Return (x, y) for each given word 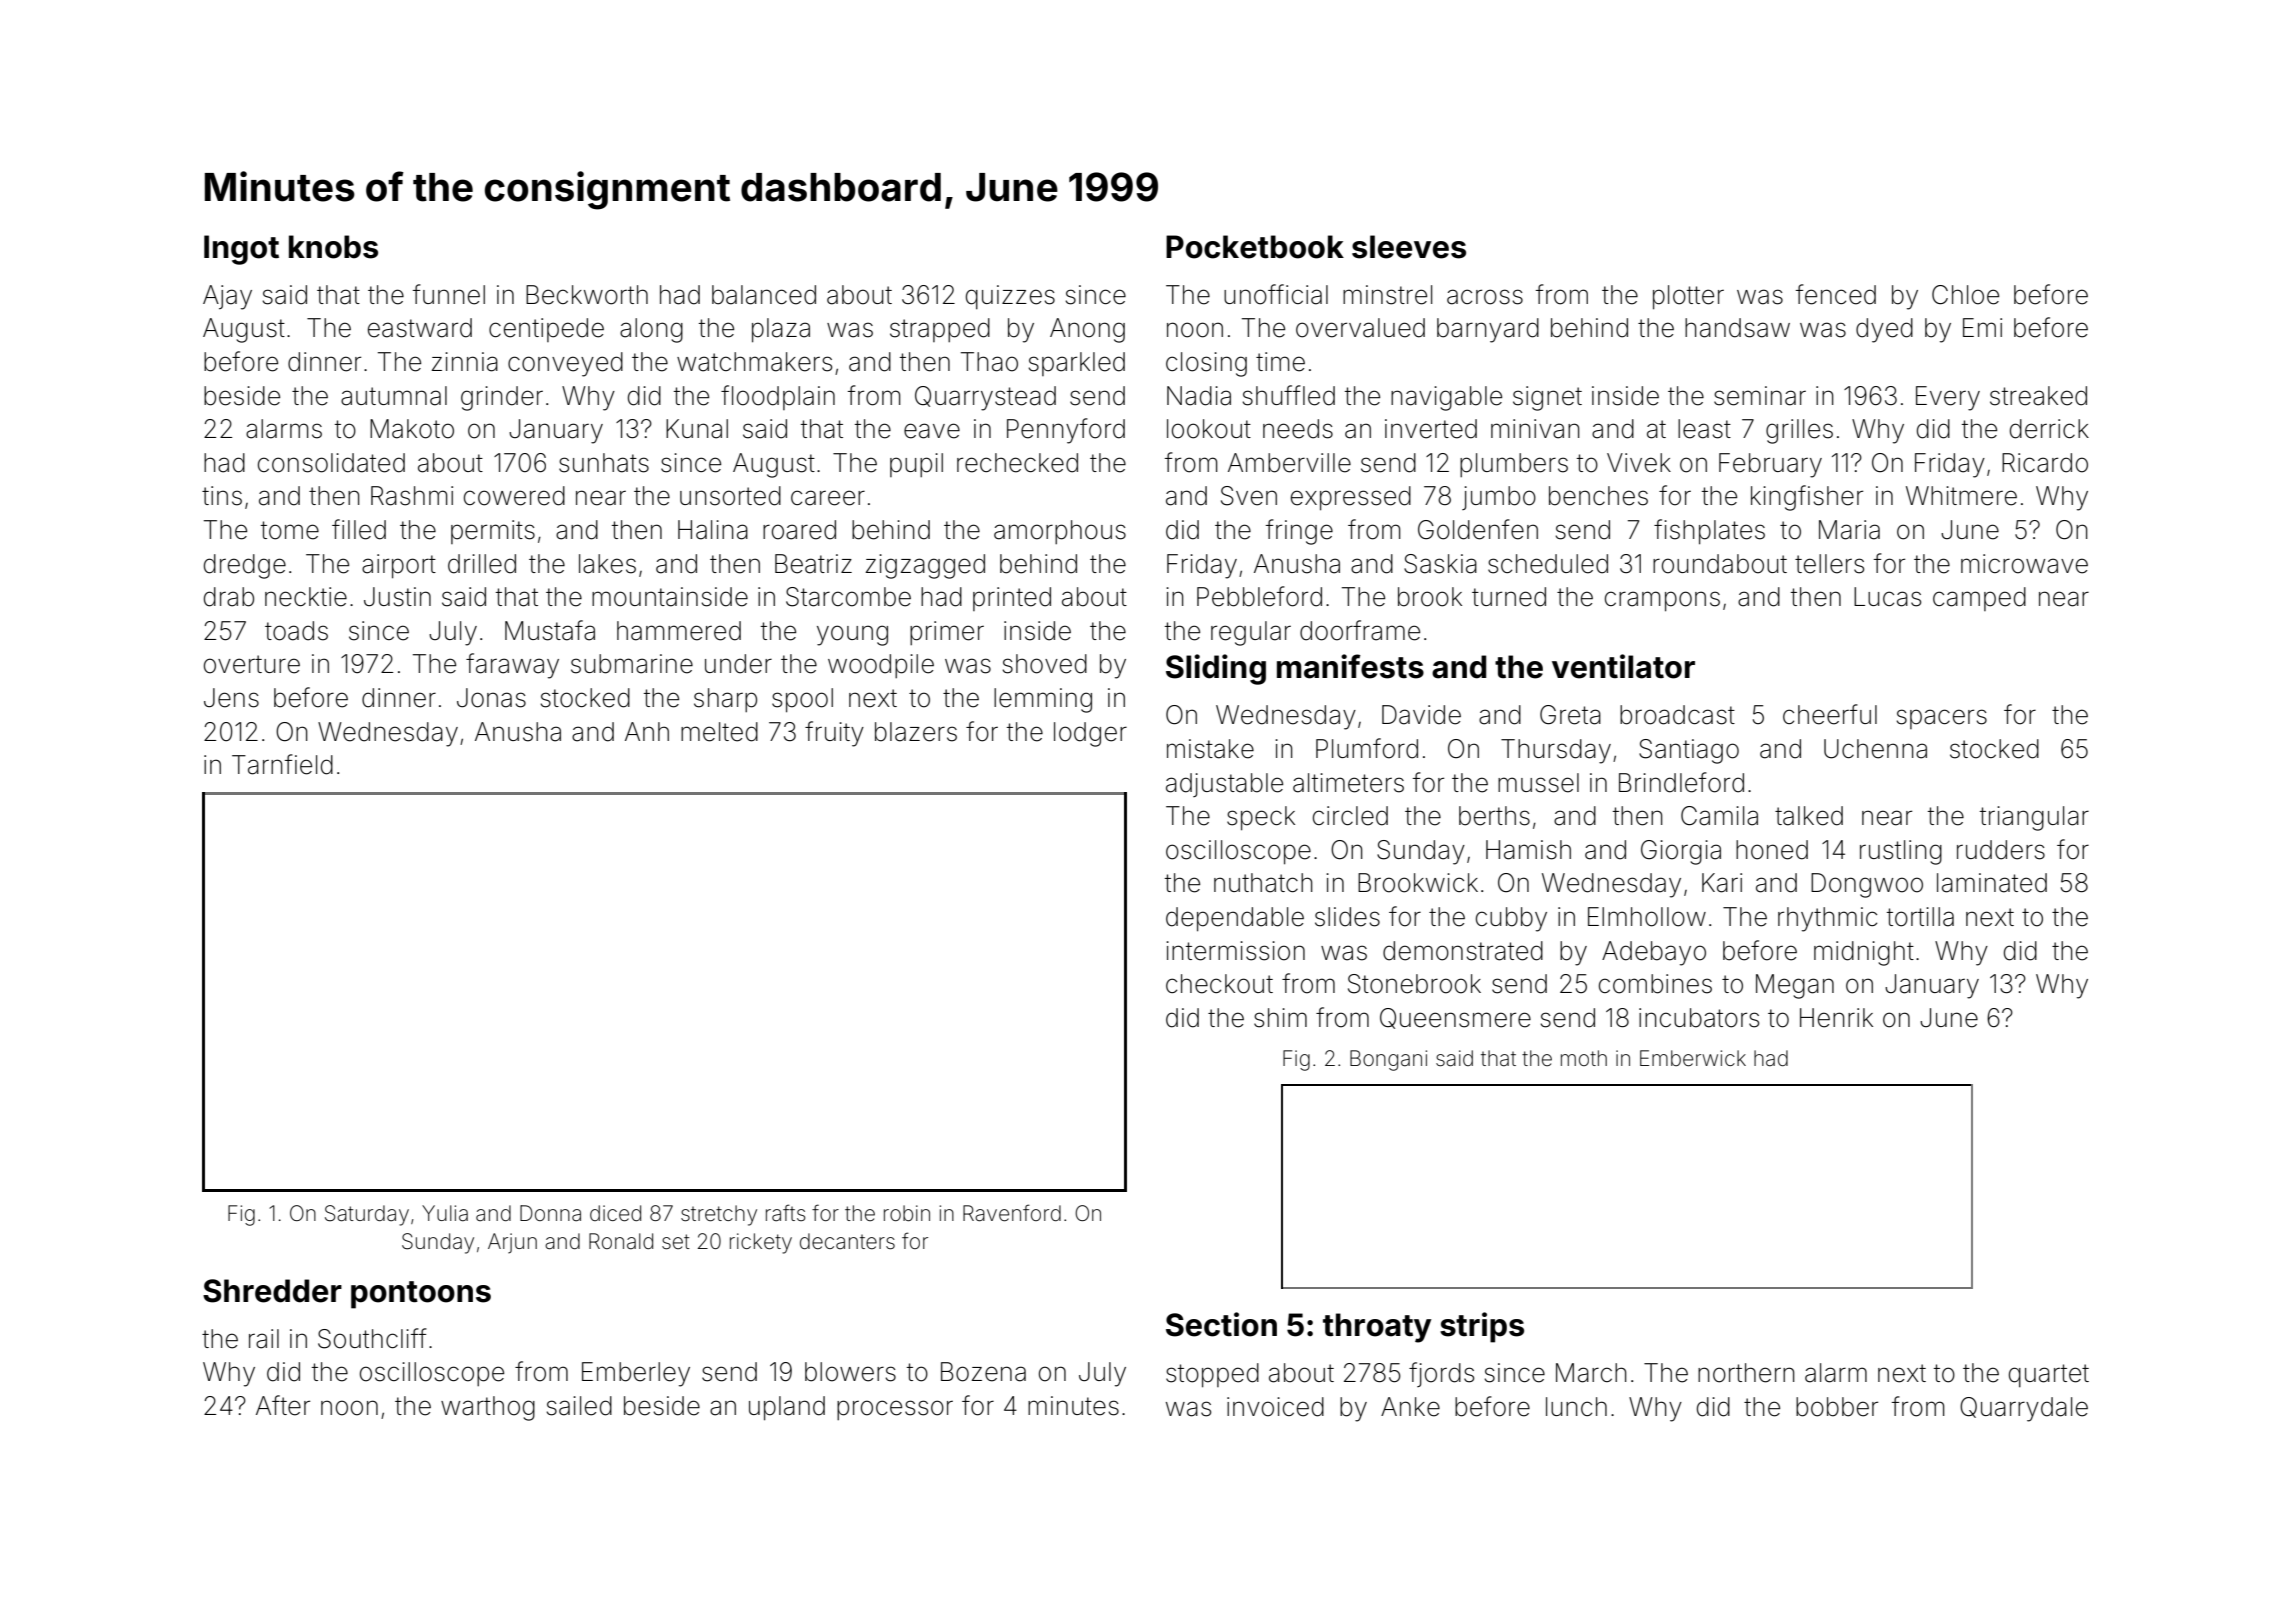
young (852, 635)
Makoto (412, 429)
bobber (1837, 1407)
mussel (1538, 783)
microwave (2024, 564)
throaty (1377, 1328)
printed (1012, 599)
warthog (488, 1408)
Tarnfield (282, 764)
